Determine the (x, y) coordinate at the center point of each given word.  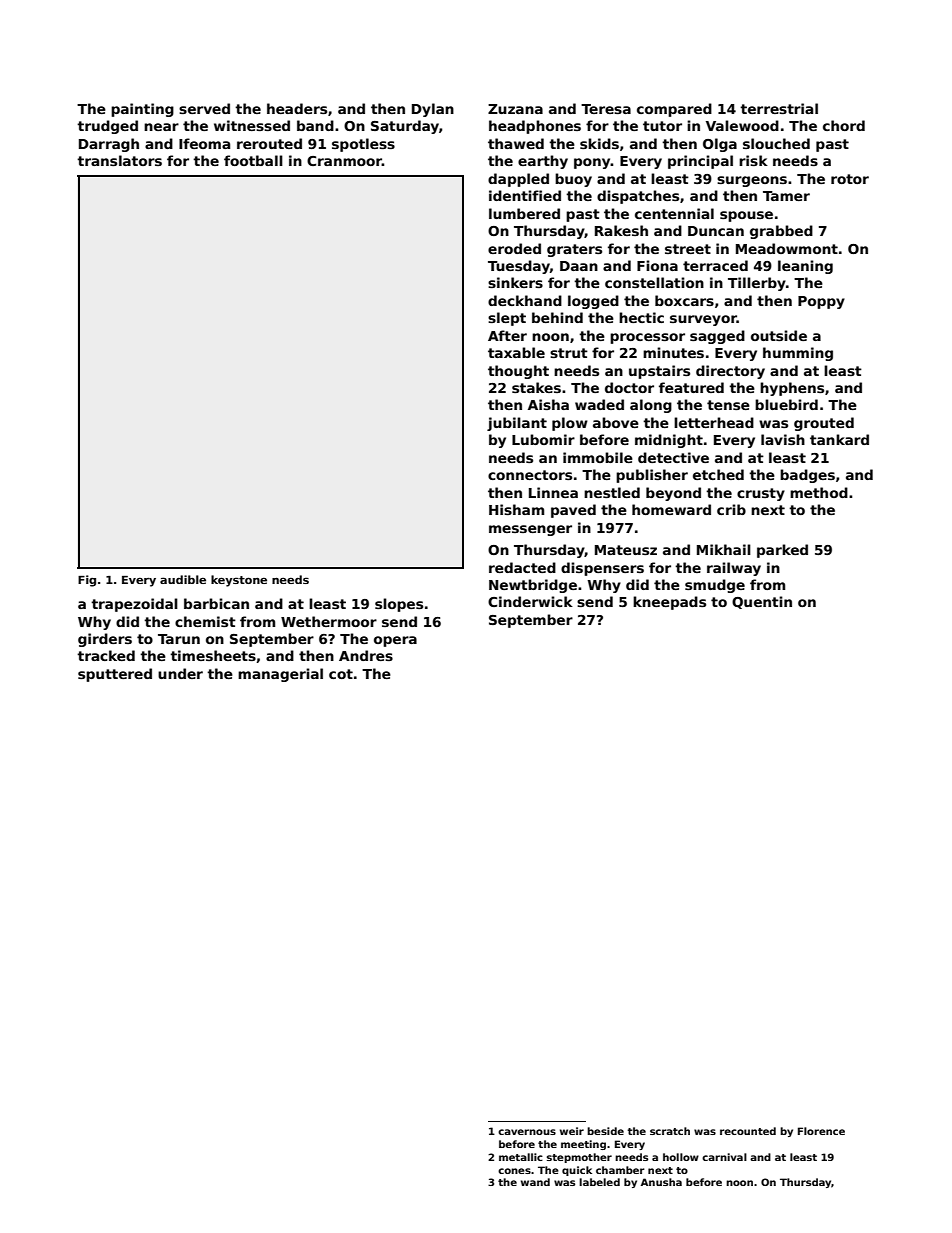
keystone (239, 581)
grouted (824, 424)
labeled (599, 1182)
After (507, 335)
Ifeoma (204, 143)
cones (514, 1171)
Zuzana (515, 109)
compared (674, 110)
